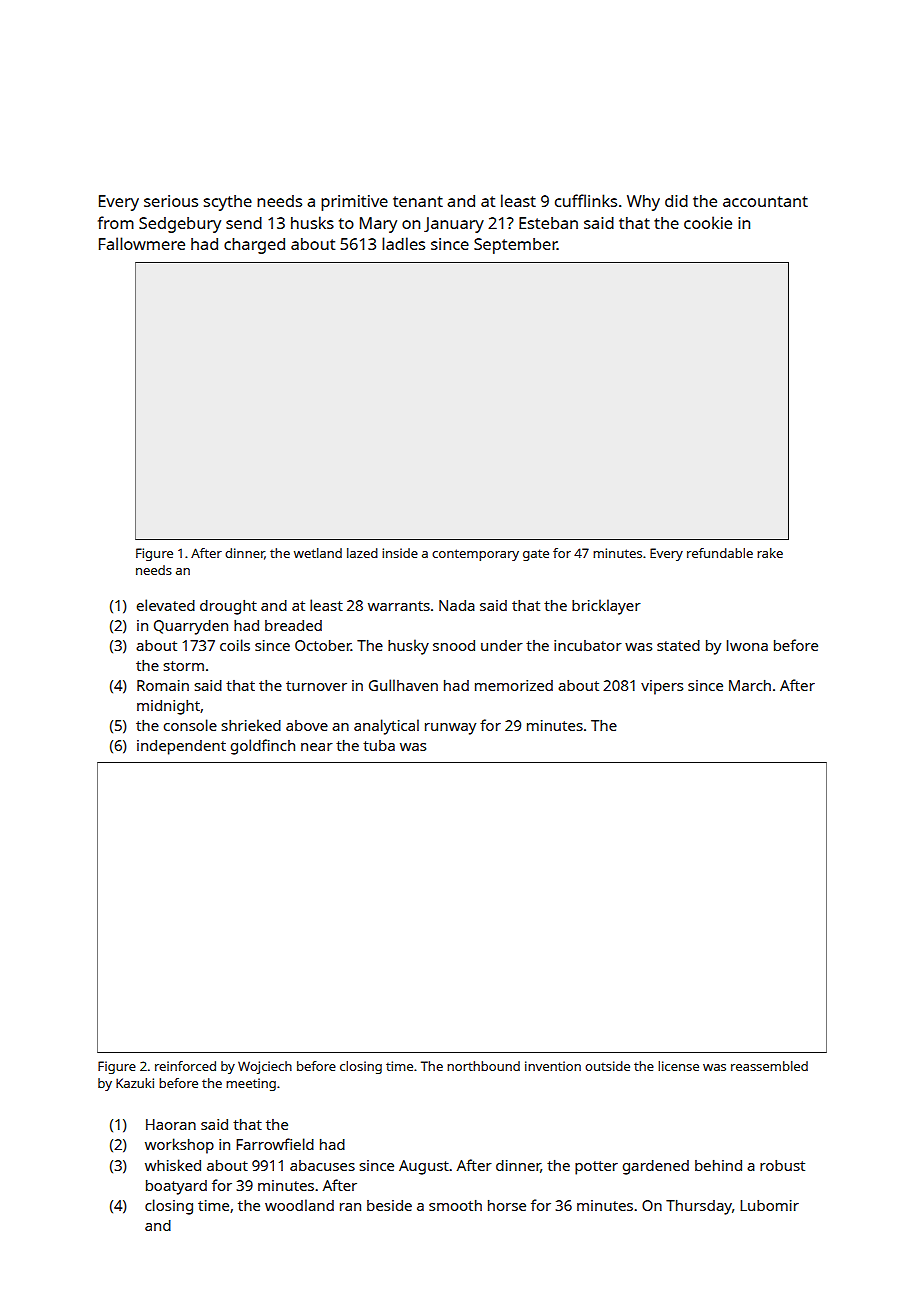  What do you see at coordinates (720, 553) in the screenshot?
I see `refundable` at bounding box center [720, 553].
